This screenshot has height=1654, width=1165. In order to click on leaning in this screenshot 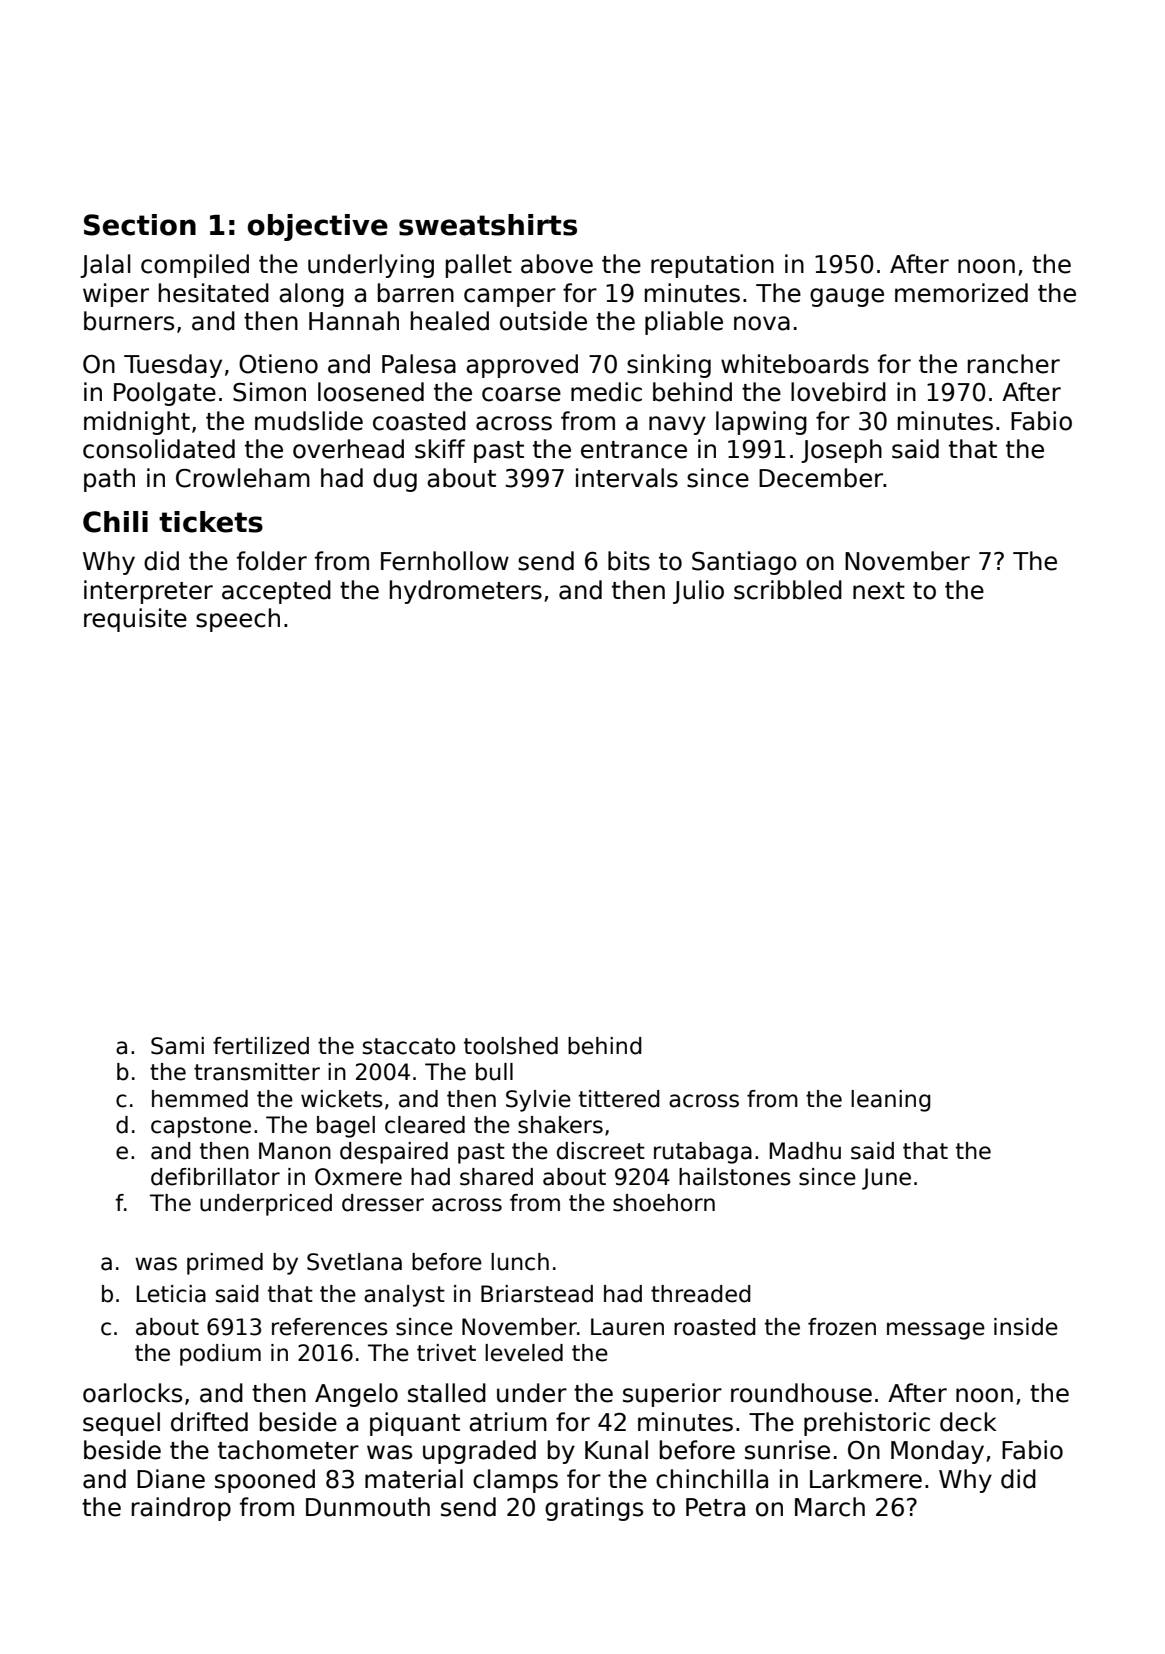, I will do `click(891, 1101)`.
